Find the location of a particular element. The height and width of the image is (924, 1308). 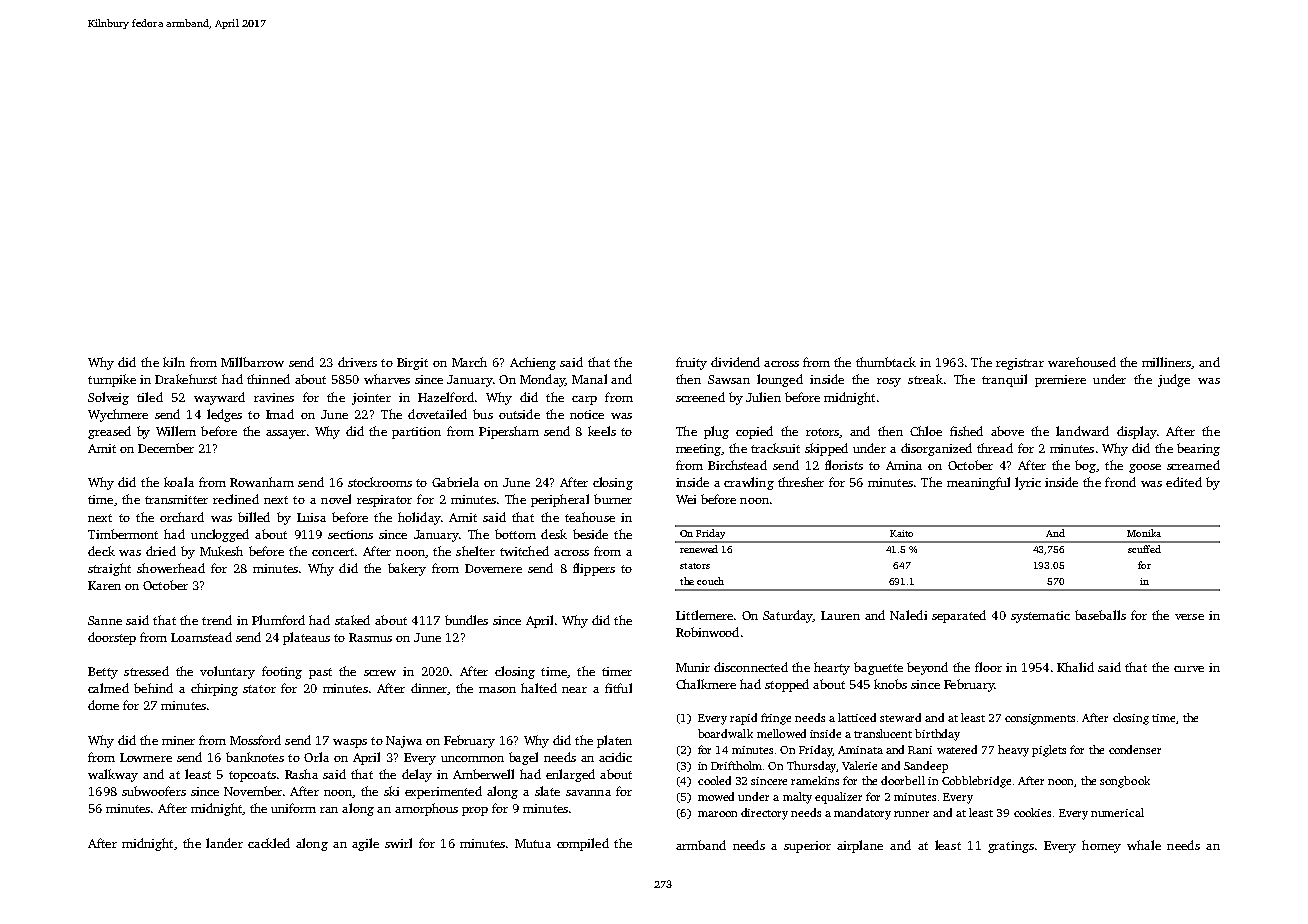

mason is located at coordinates (497, 690).
